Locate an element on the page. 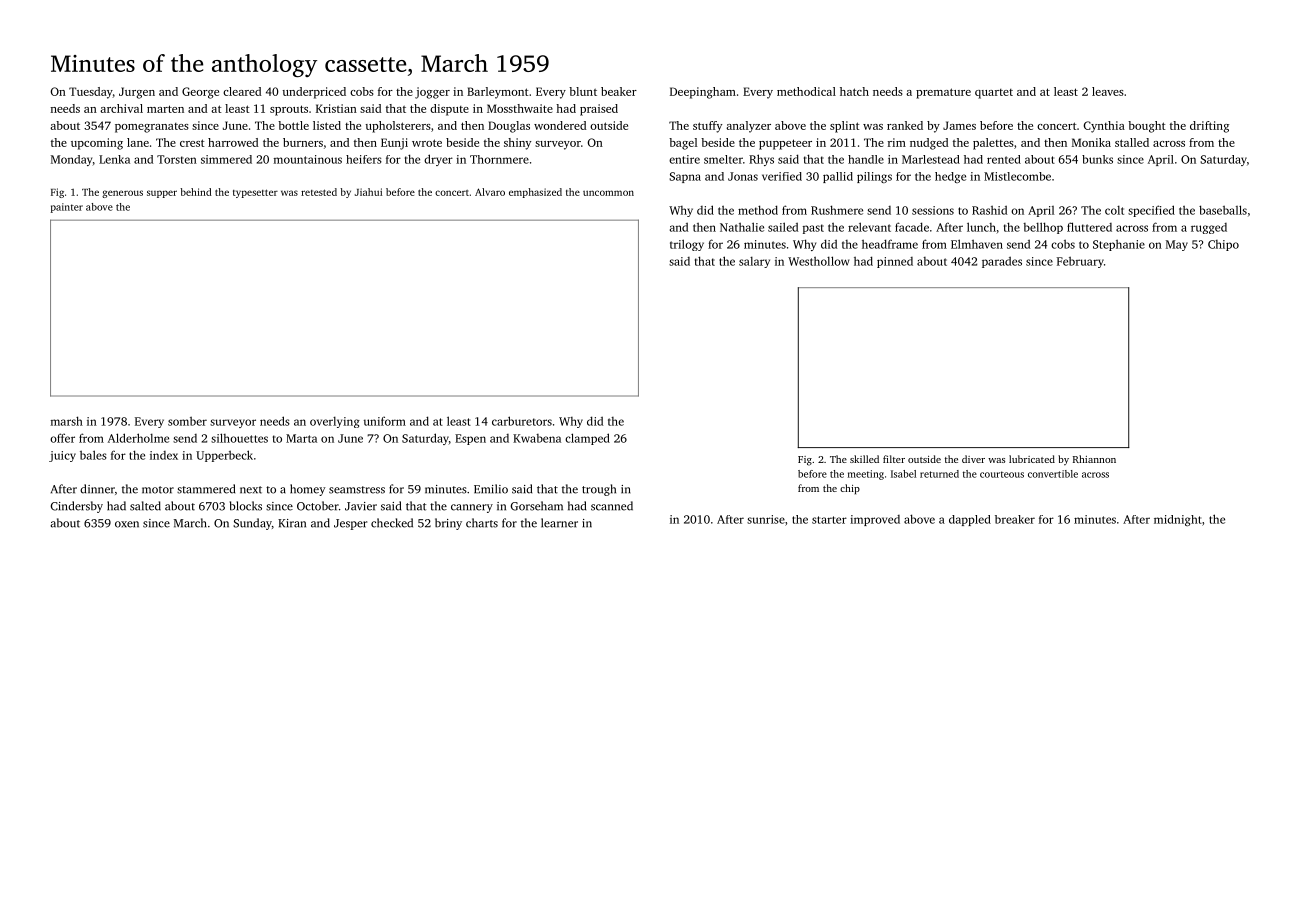 The width and height of the document is (1308, 924). past is located at coordinates (813, 229).
